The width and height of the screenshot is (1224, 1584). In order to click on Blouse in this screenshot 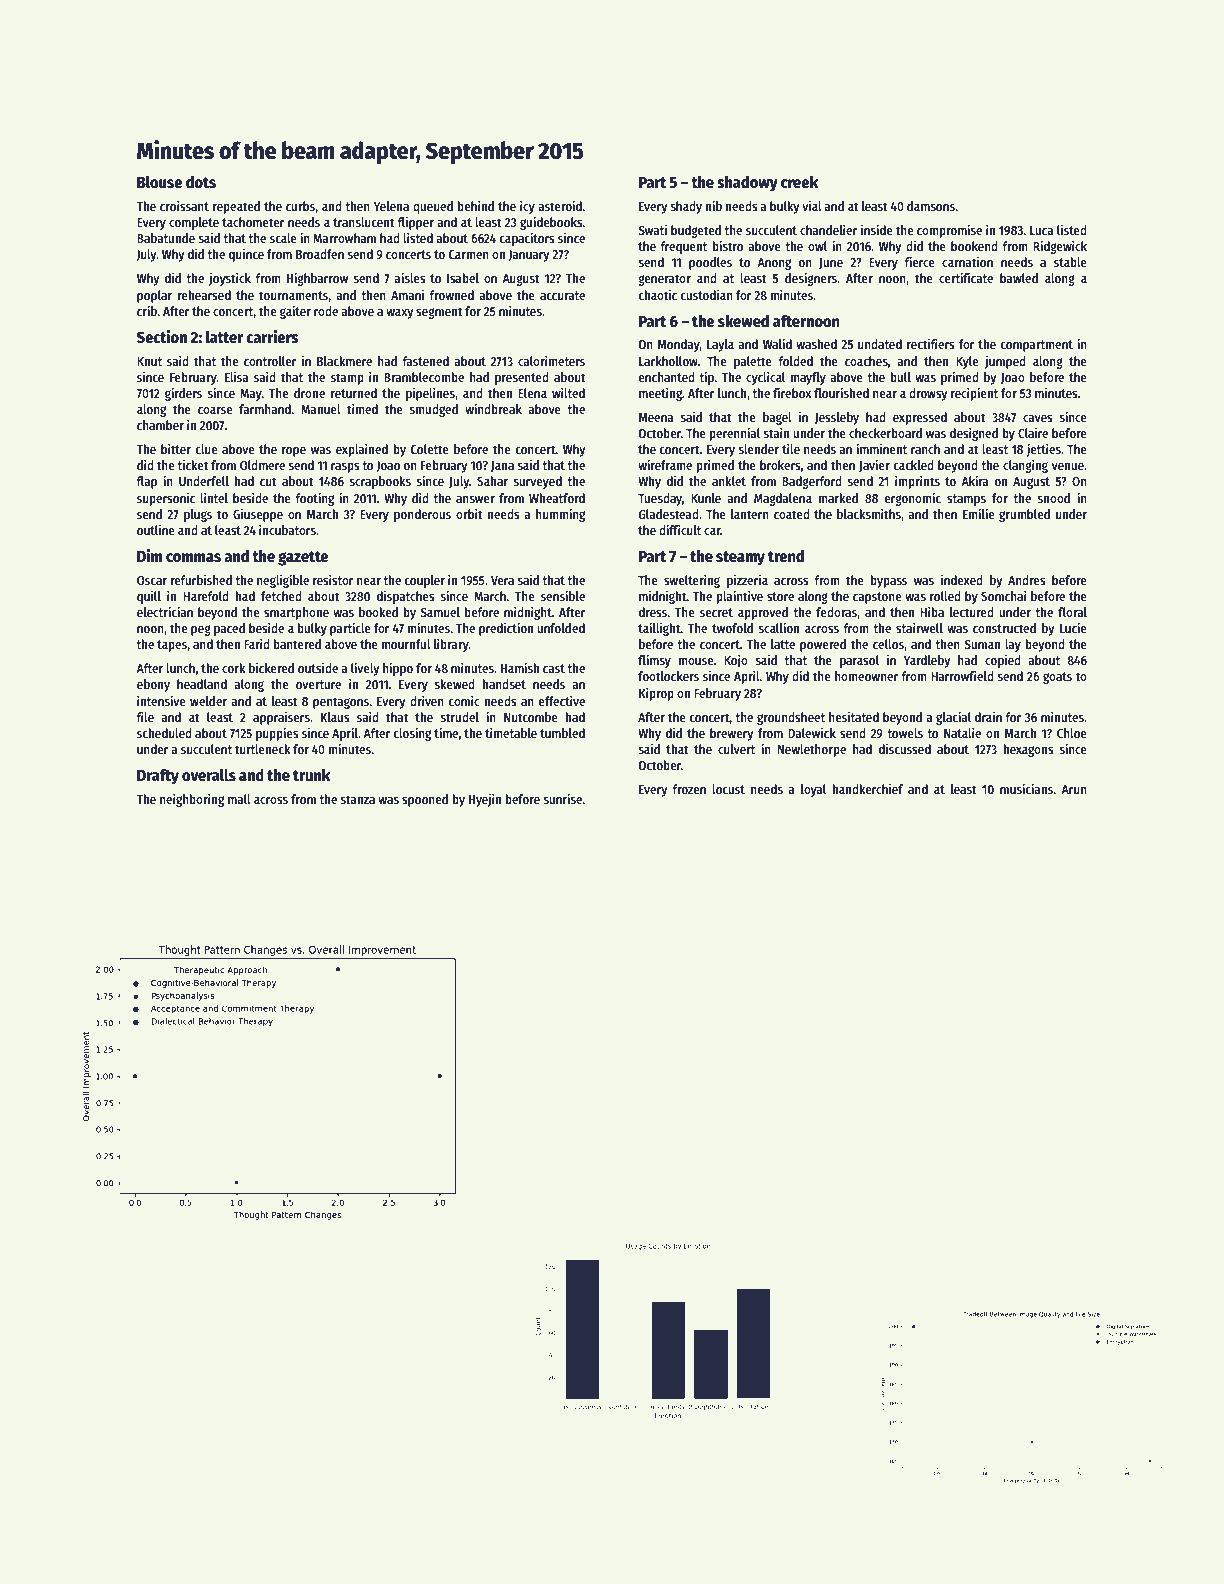, I will do `click(160, 182)`.
